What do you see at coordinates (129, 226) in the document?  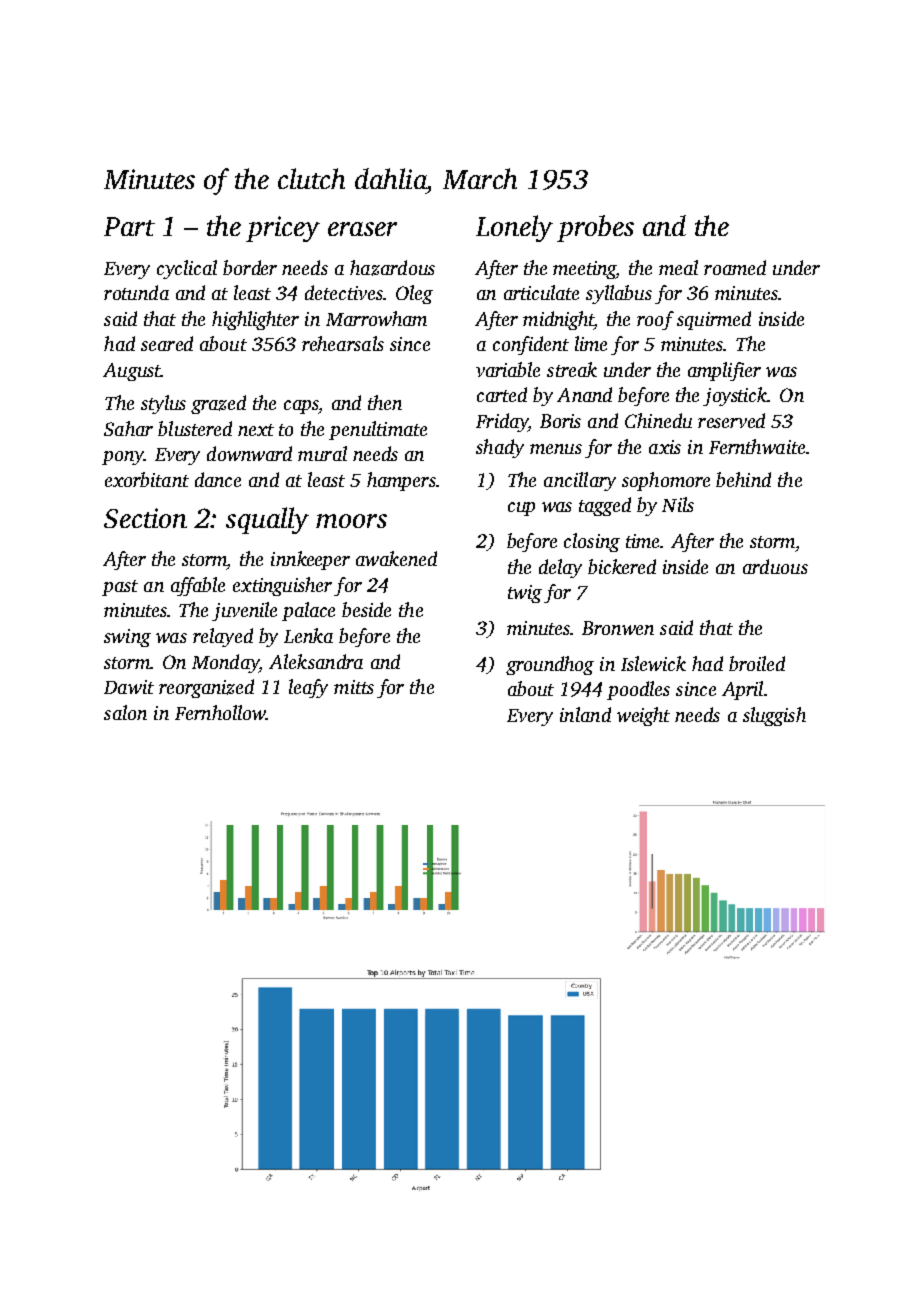 I see `Part` at bounding box center [129, 226].
